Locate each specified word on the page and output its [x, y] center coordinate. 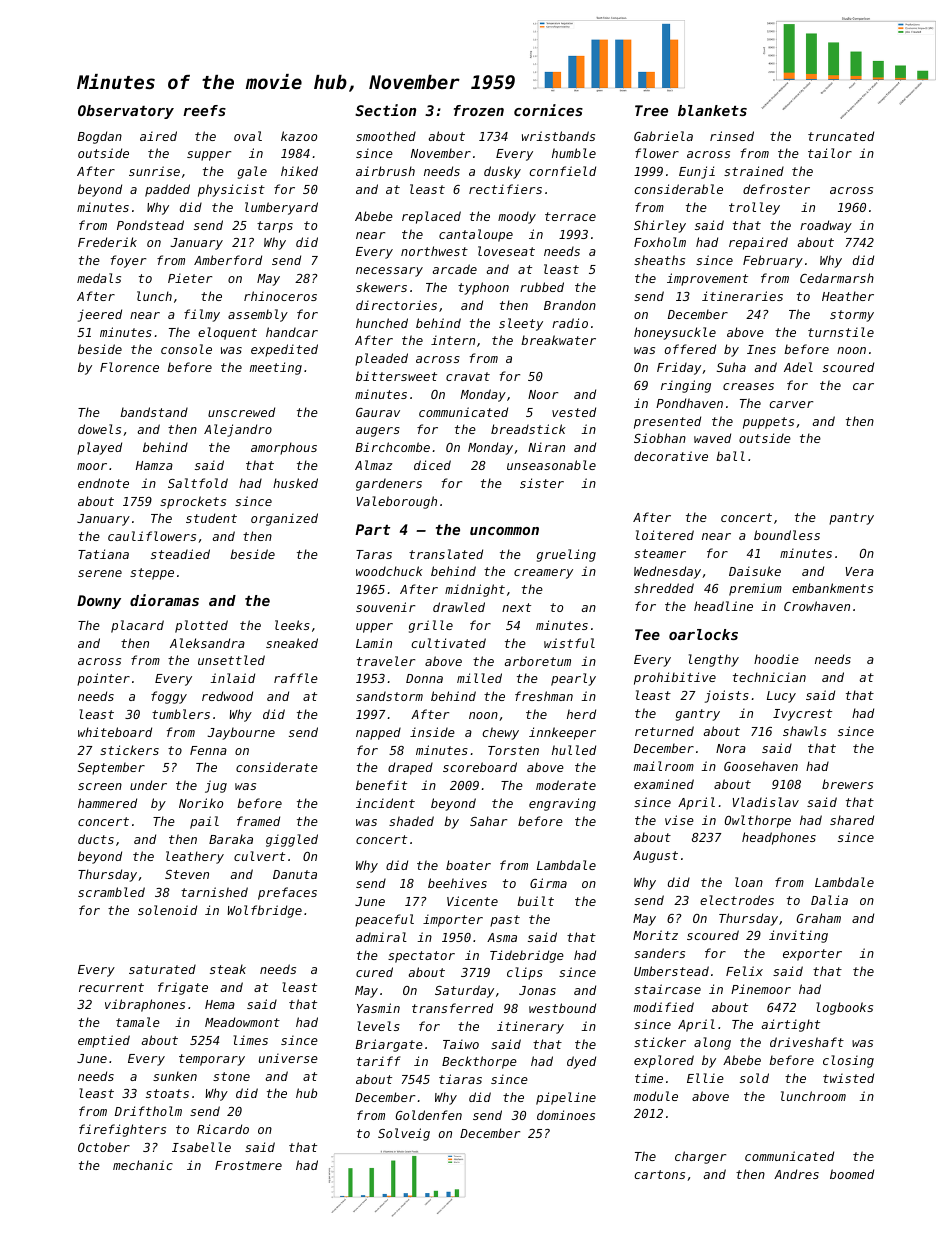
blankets [712, 110]
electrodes [737, 900]
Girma [548, 883]
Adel [798, 367]
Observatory [126, 112]
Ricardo [223, 1129]
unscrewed [241, 412]
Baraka [231, 839]
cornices [548, 110]
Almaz [374, 465]
